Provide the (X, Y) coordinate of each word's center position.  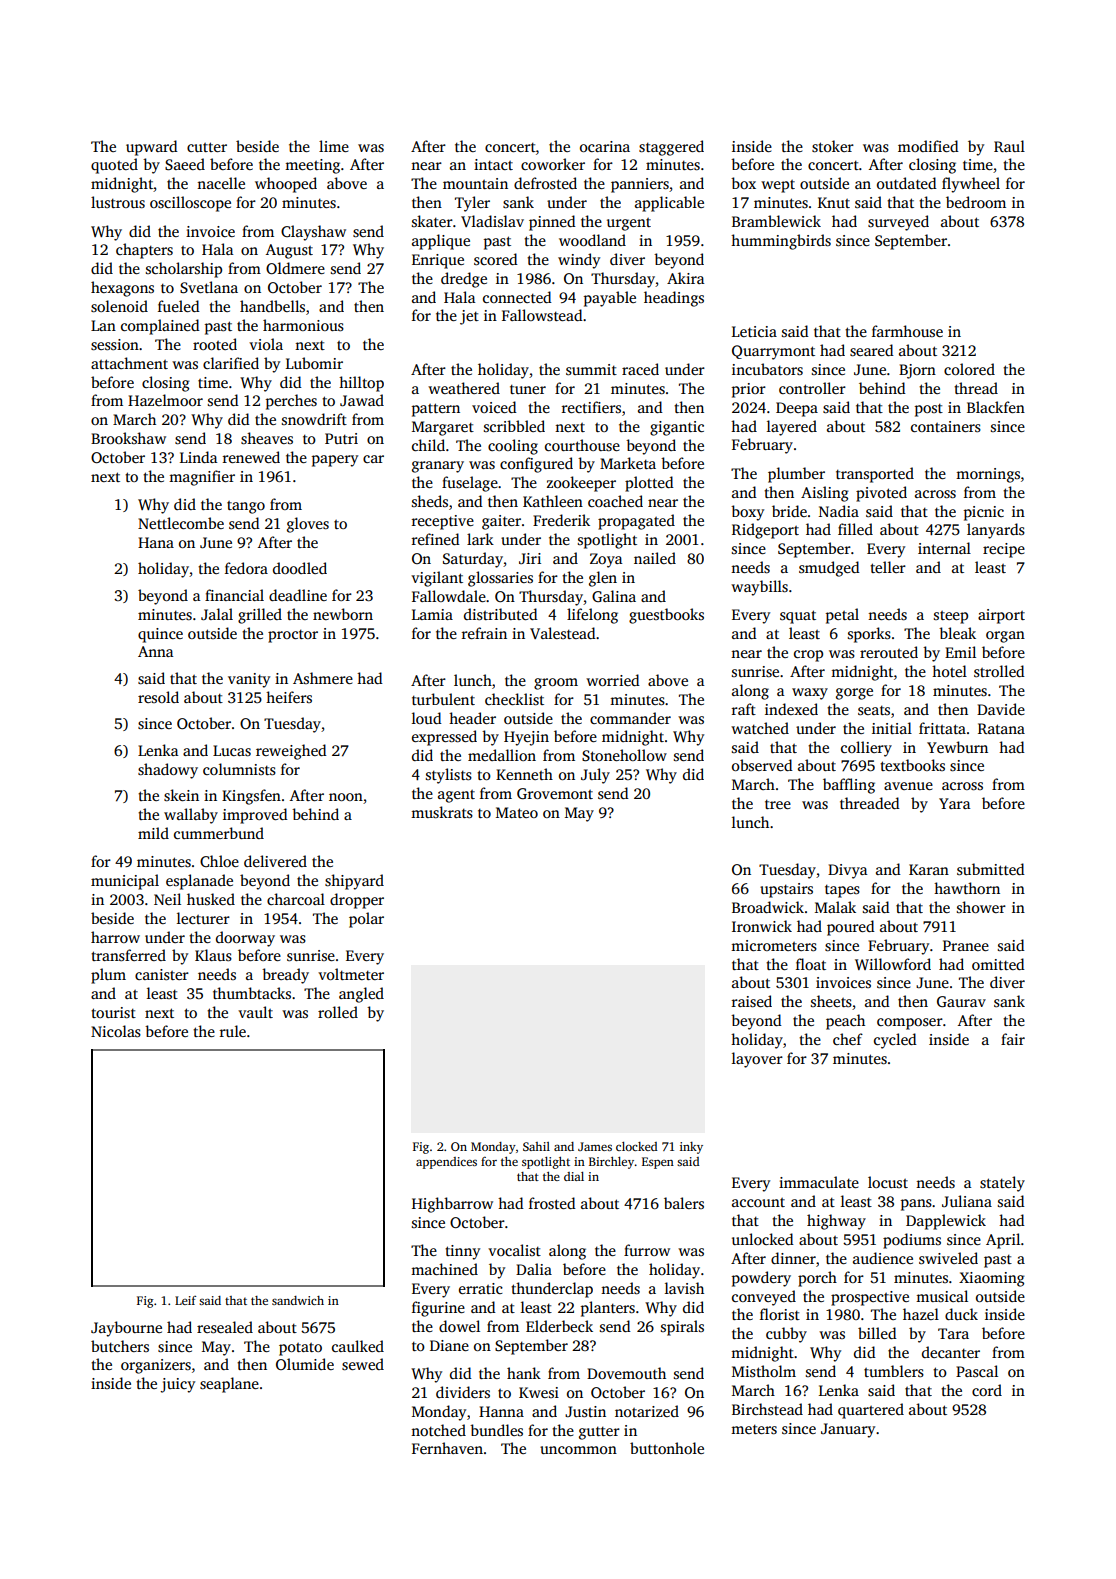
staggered (671, 148)
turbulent (443, 699)
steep (951, 617)
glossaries (500, 579)
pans (916, 1205)
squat (798, 617)
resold (158, 697)
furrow (647, 1250)
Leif (185, 1300)
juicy (178, 1385)
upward (152, 148)
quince (160, 635)
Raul (1009, 146)
